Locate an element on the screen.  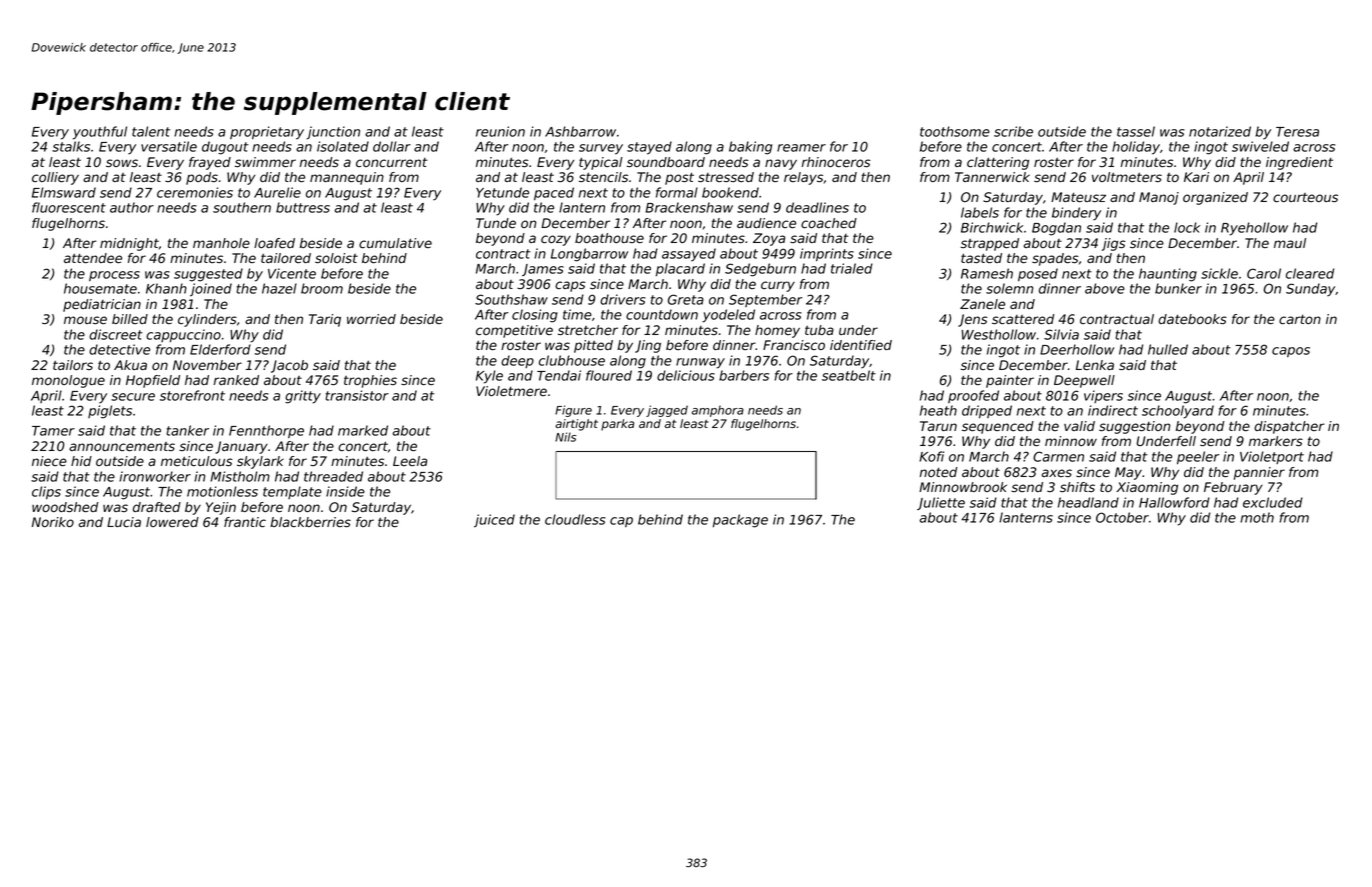
baking is located at coordinates (750, 148).
